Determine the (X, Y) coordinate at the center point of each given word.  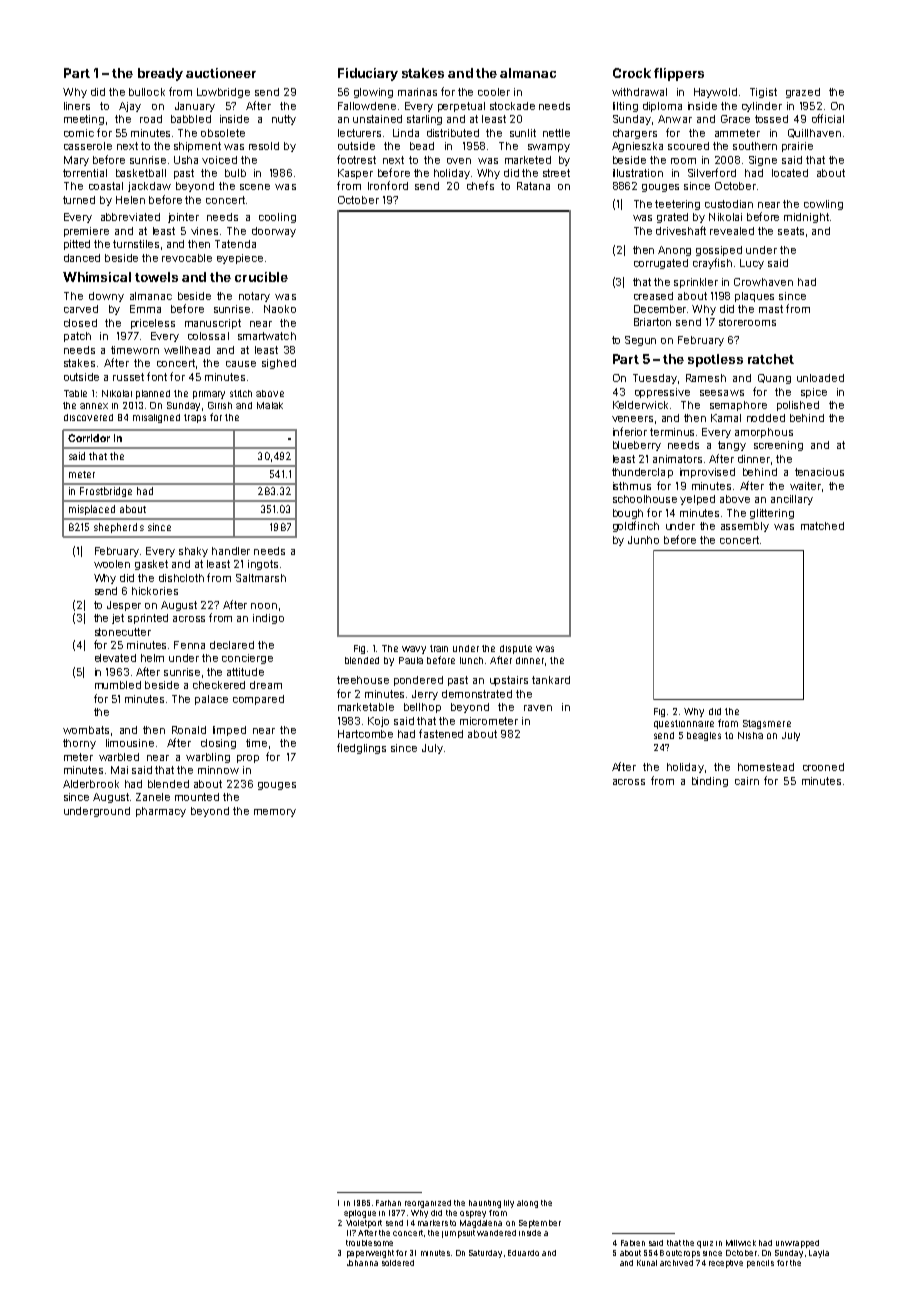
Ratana (533, 186)
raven (538, 708)
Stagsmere (767, 724)
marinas (417, 92)
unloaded (820, 378)
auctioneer (221, 73)
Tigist (763, 93)
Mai (119, 770)
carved (81, 309)
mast (771, 309)
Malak (270, 405)
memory (275, 813)
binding (710, 782)
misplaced (92, 510)
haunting (485, 1204)
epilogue (360, 1214)
